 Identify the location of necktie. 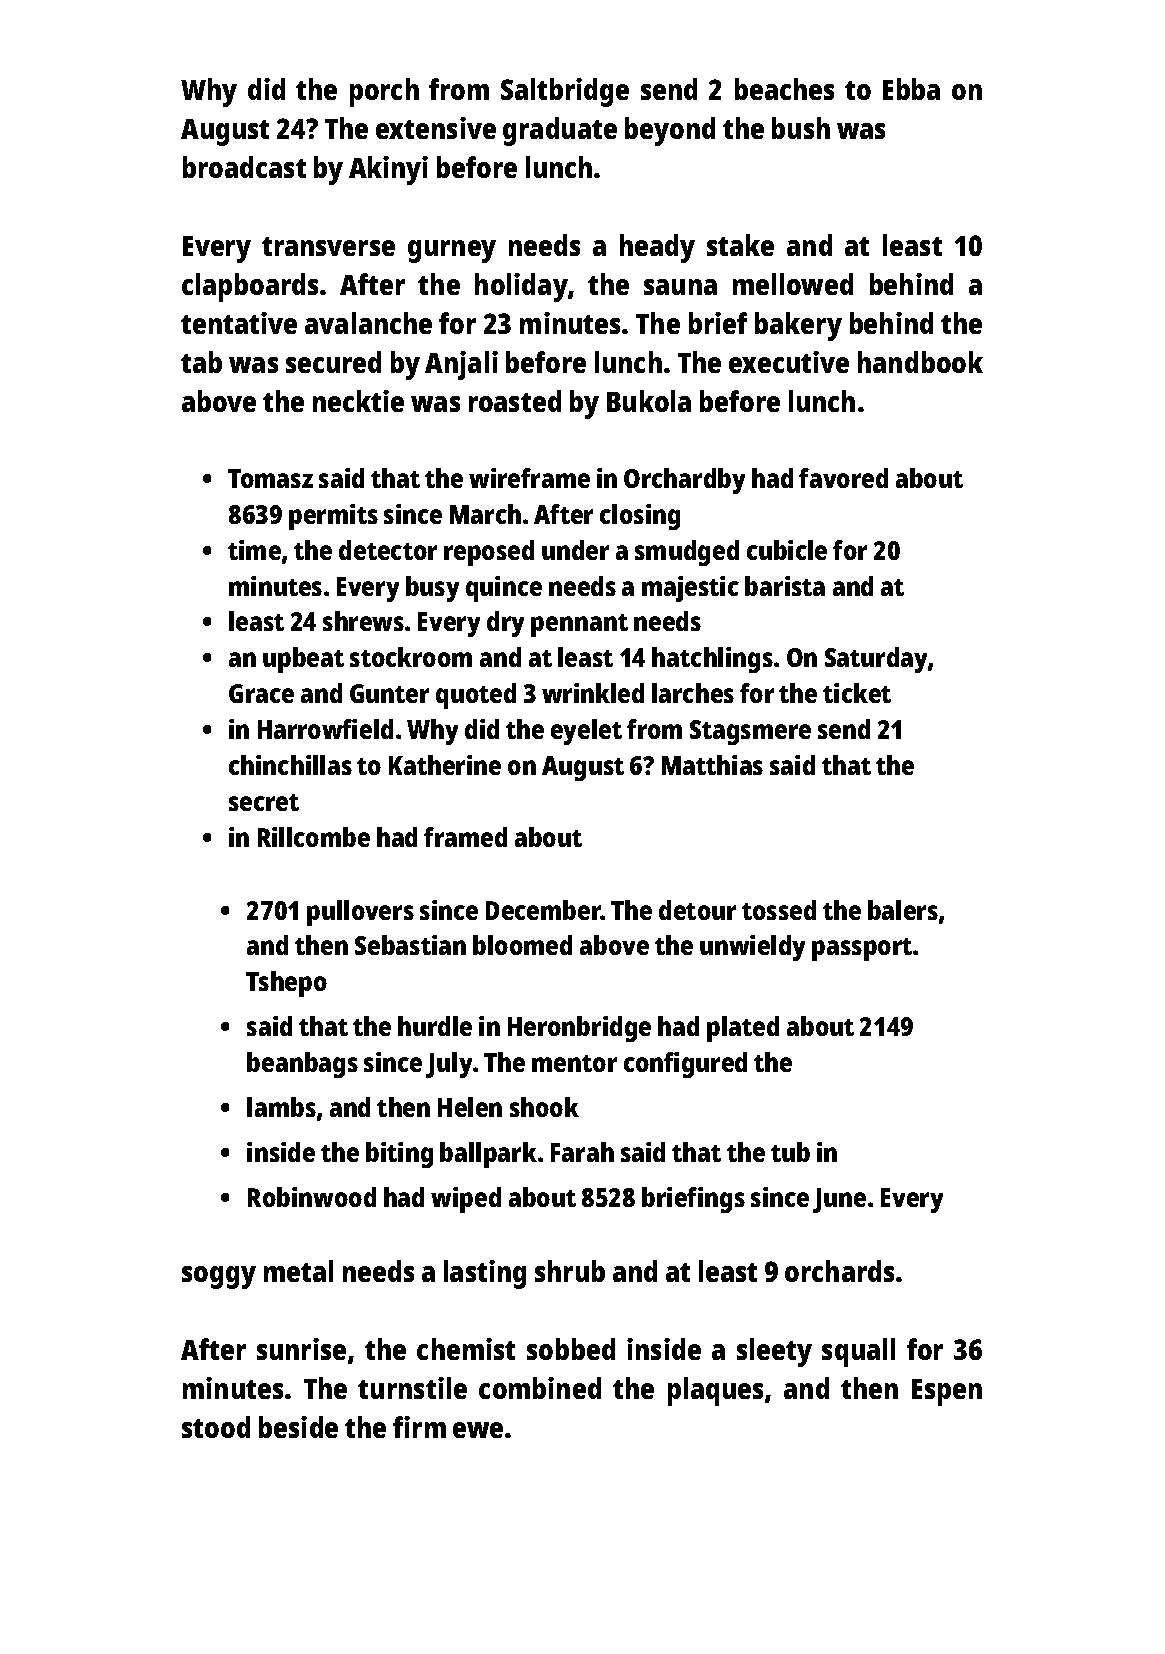
(358, 401).
